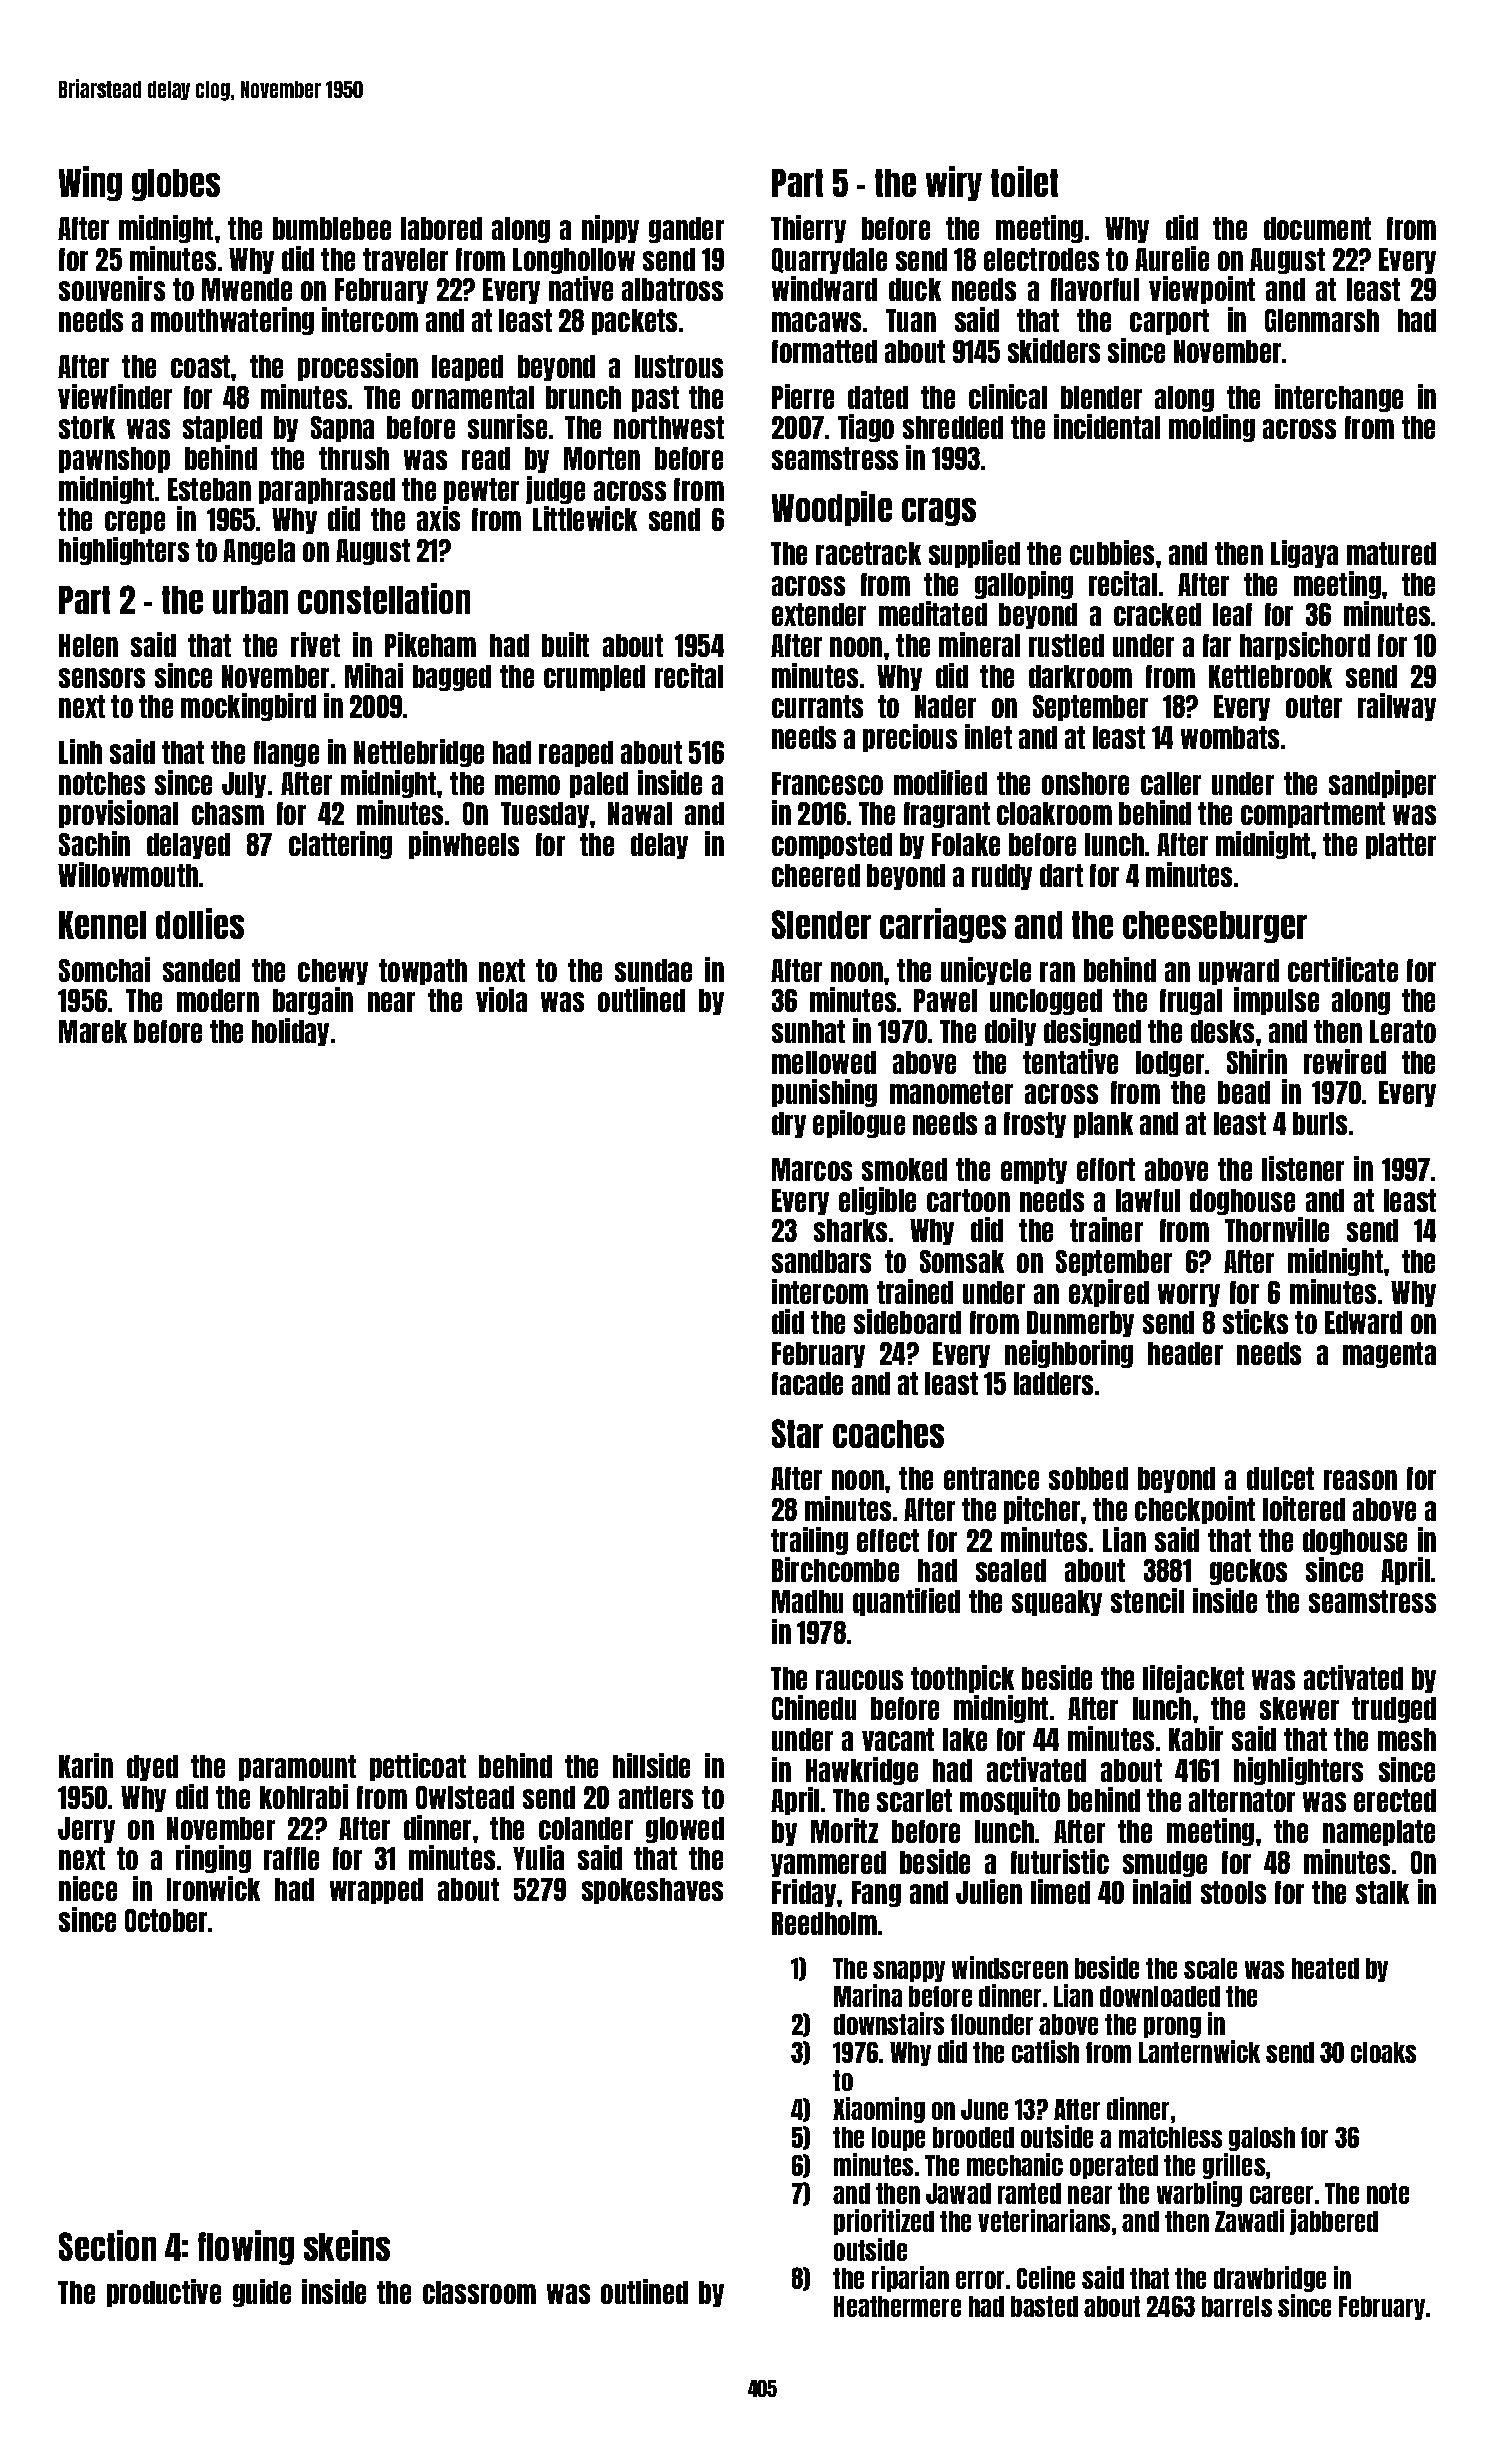 This screenshot has width=1496, height=2464. I want to click on supplied, so click(974, 554).
